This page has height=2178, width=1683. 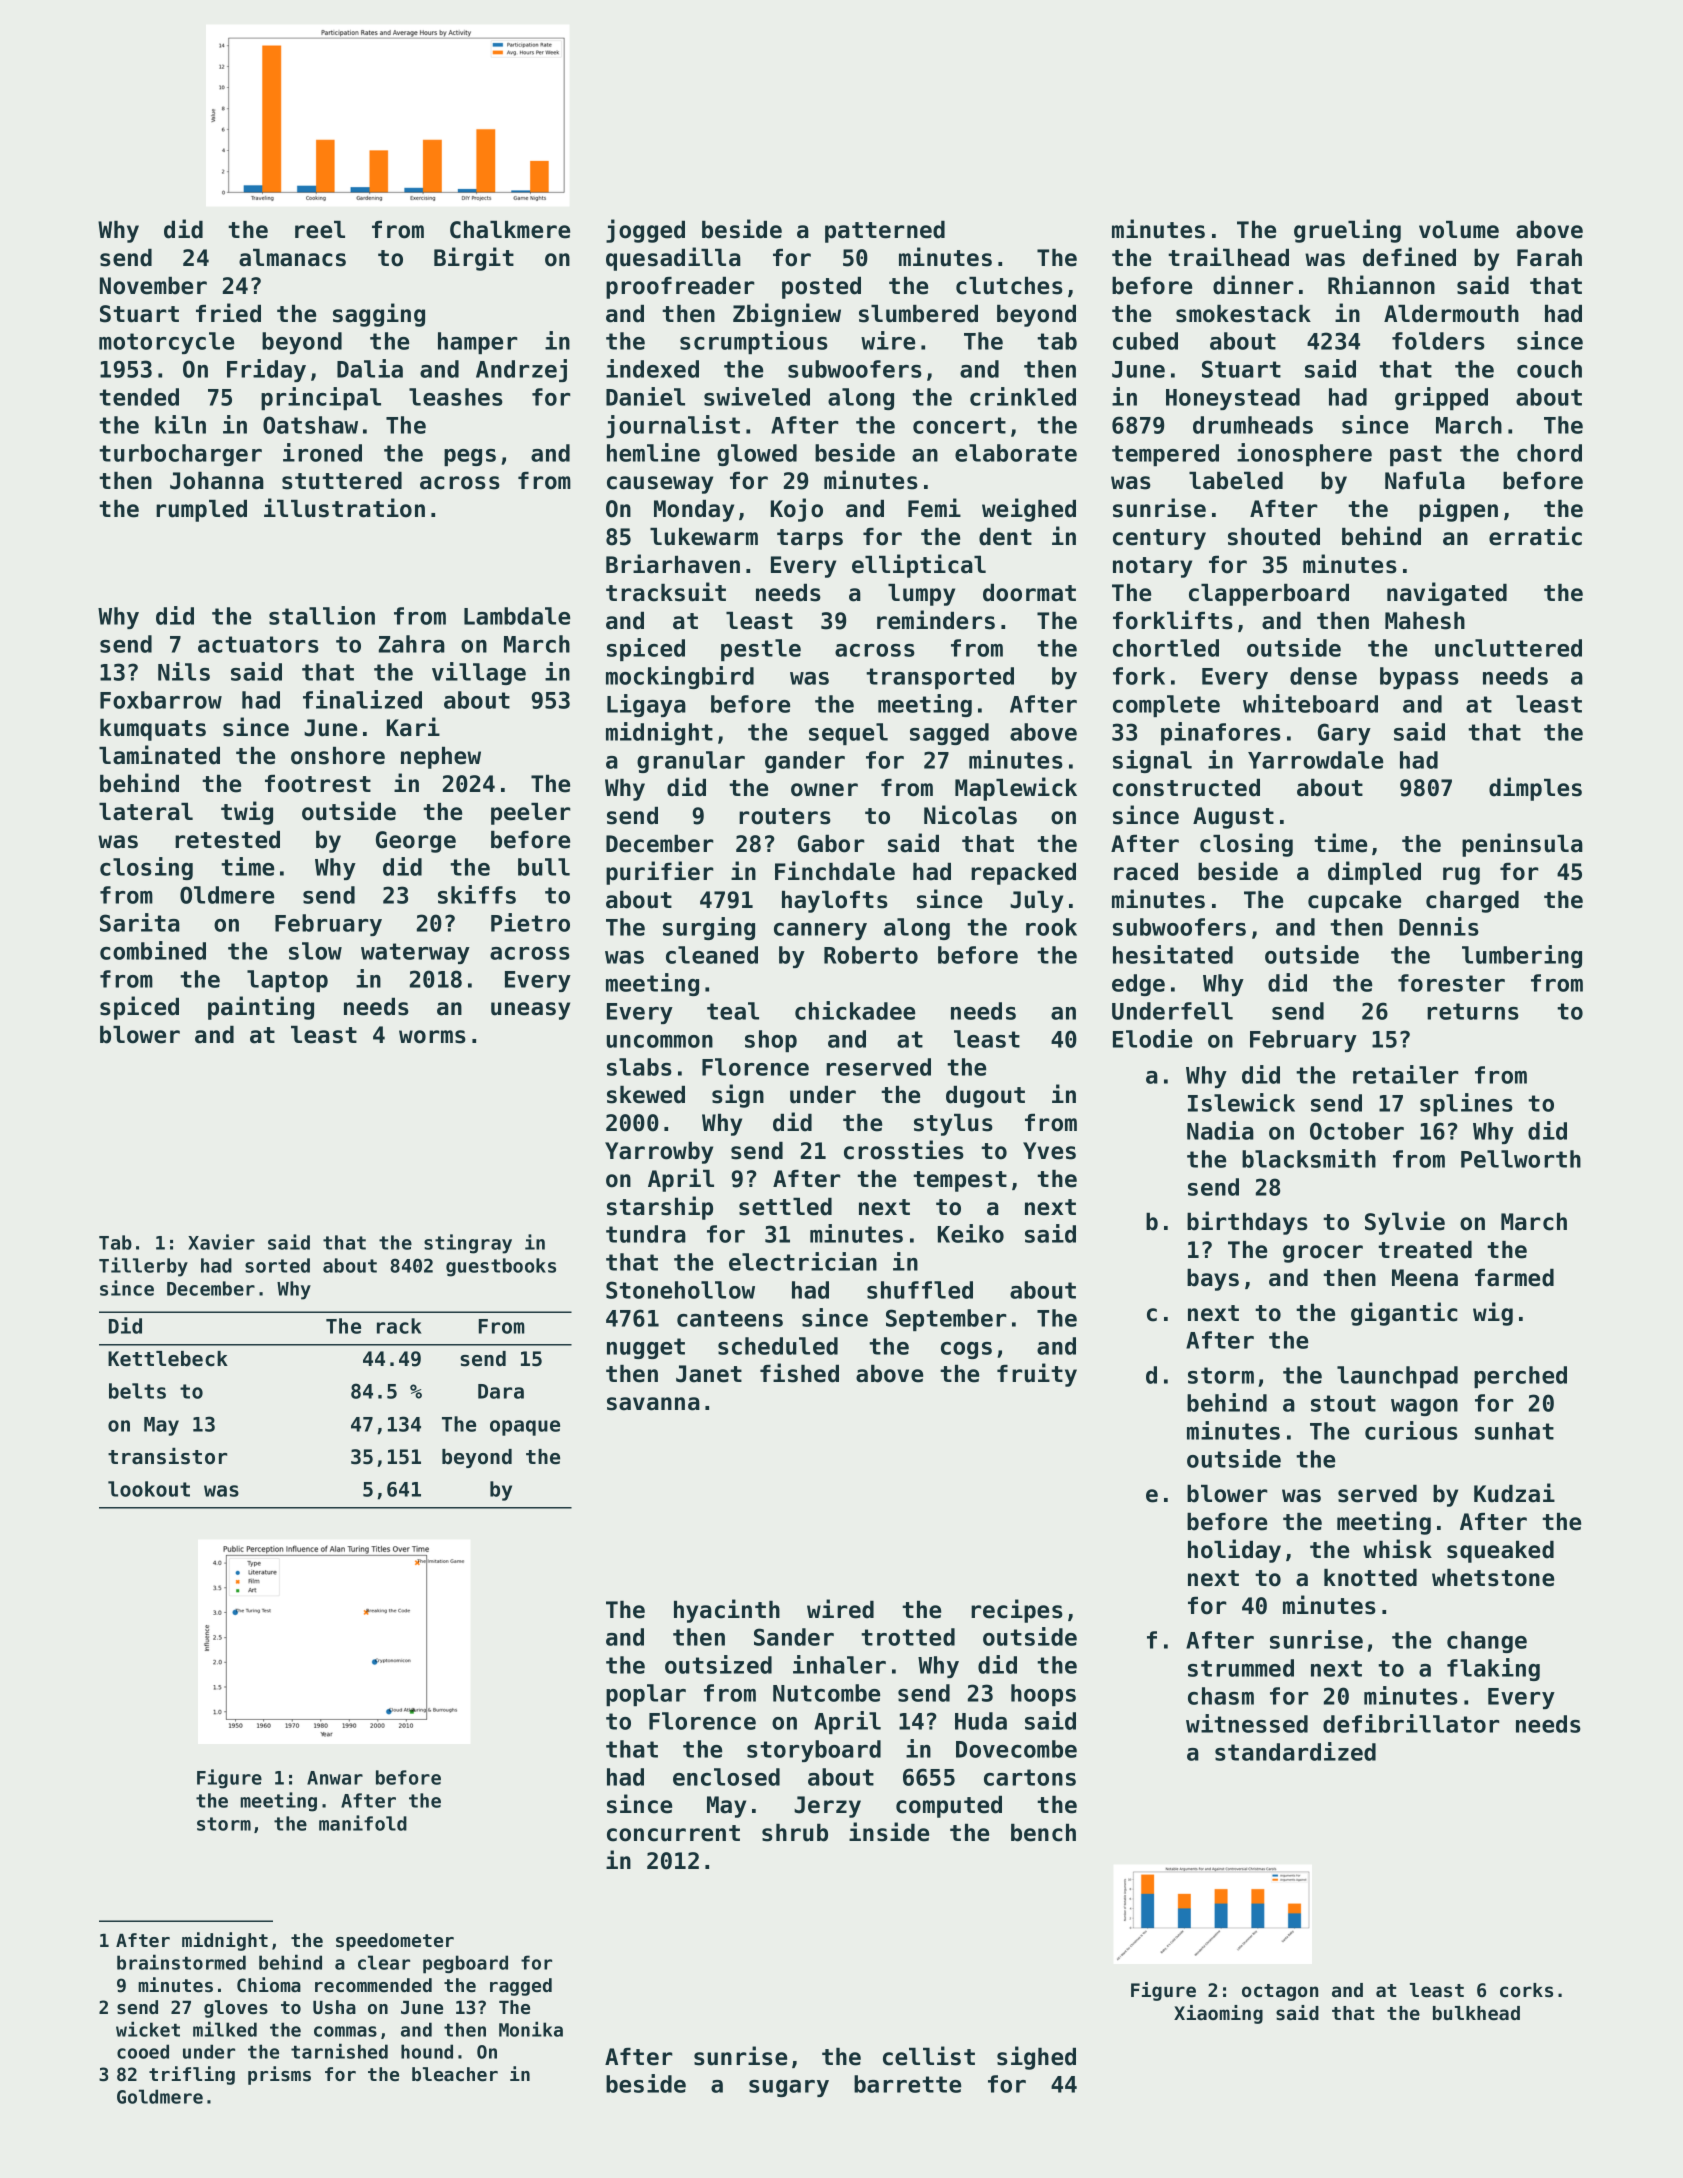 I want to click on trifling, so click(x=192, y=2075).
